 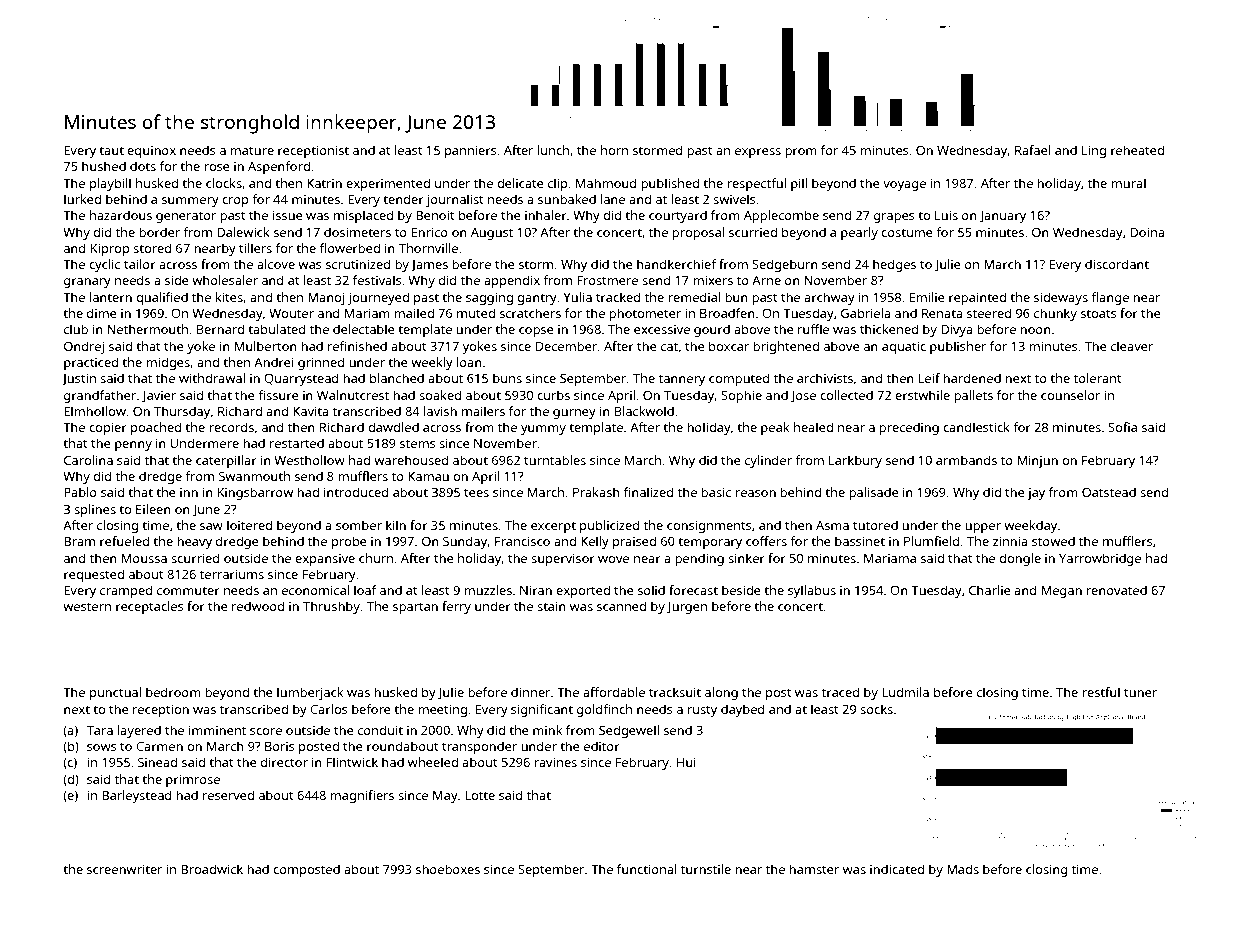 I want to click on costume, so click(x=907, y=233).
